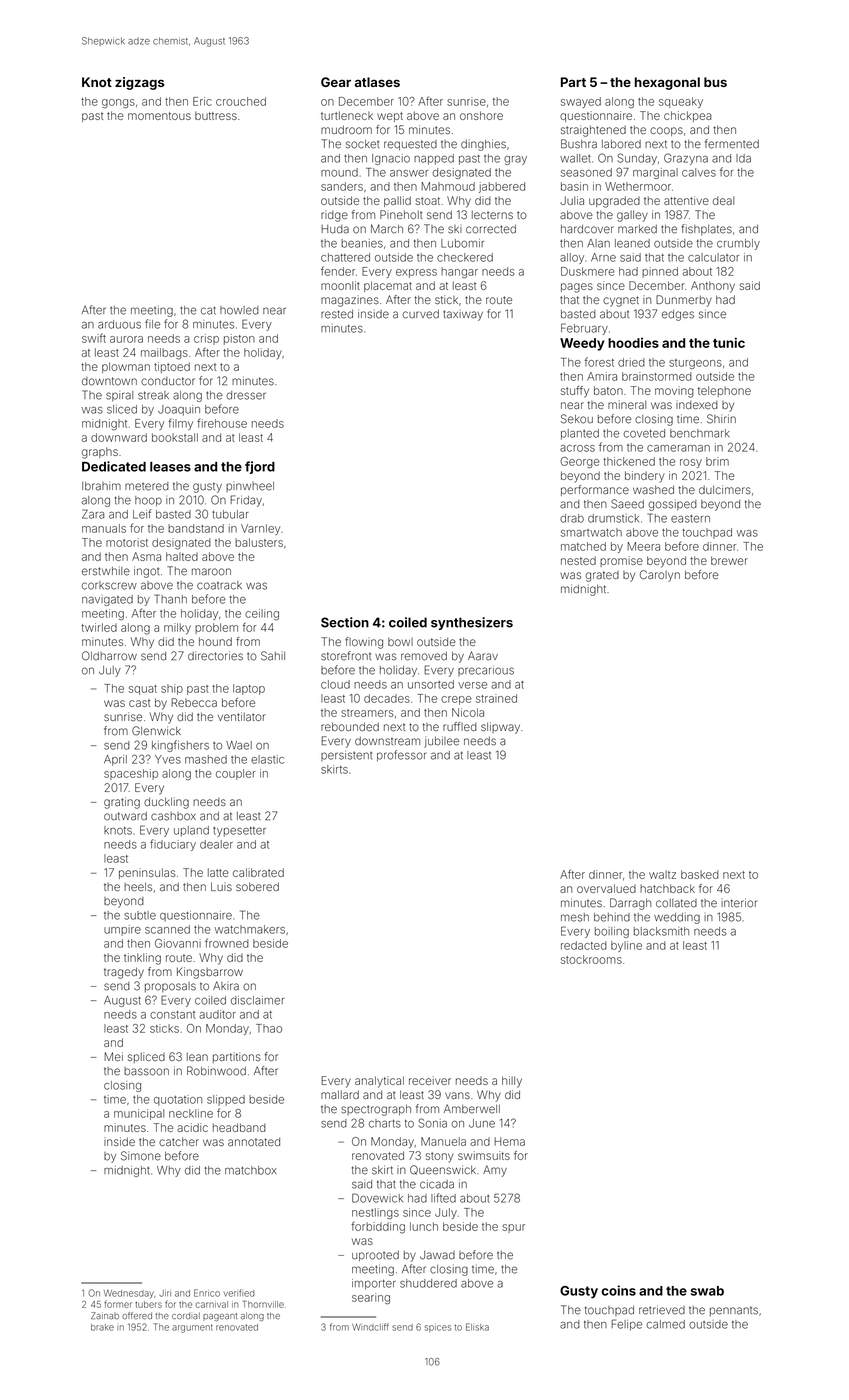 The image size is (849, 1400). I want to click on tunic, so click(729, 343).
